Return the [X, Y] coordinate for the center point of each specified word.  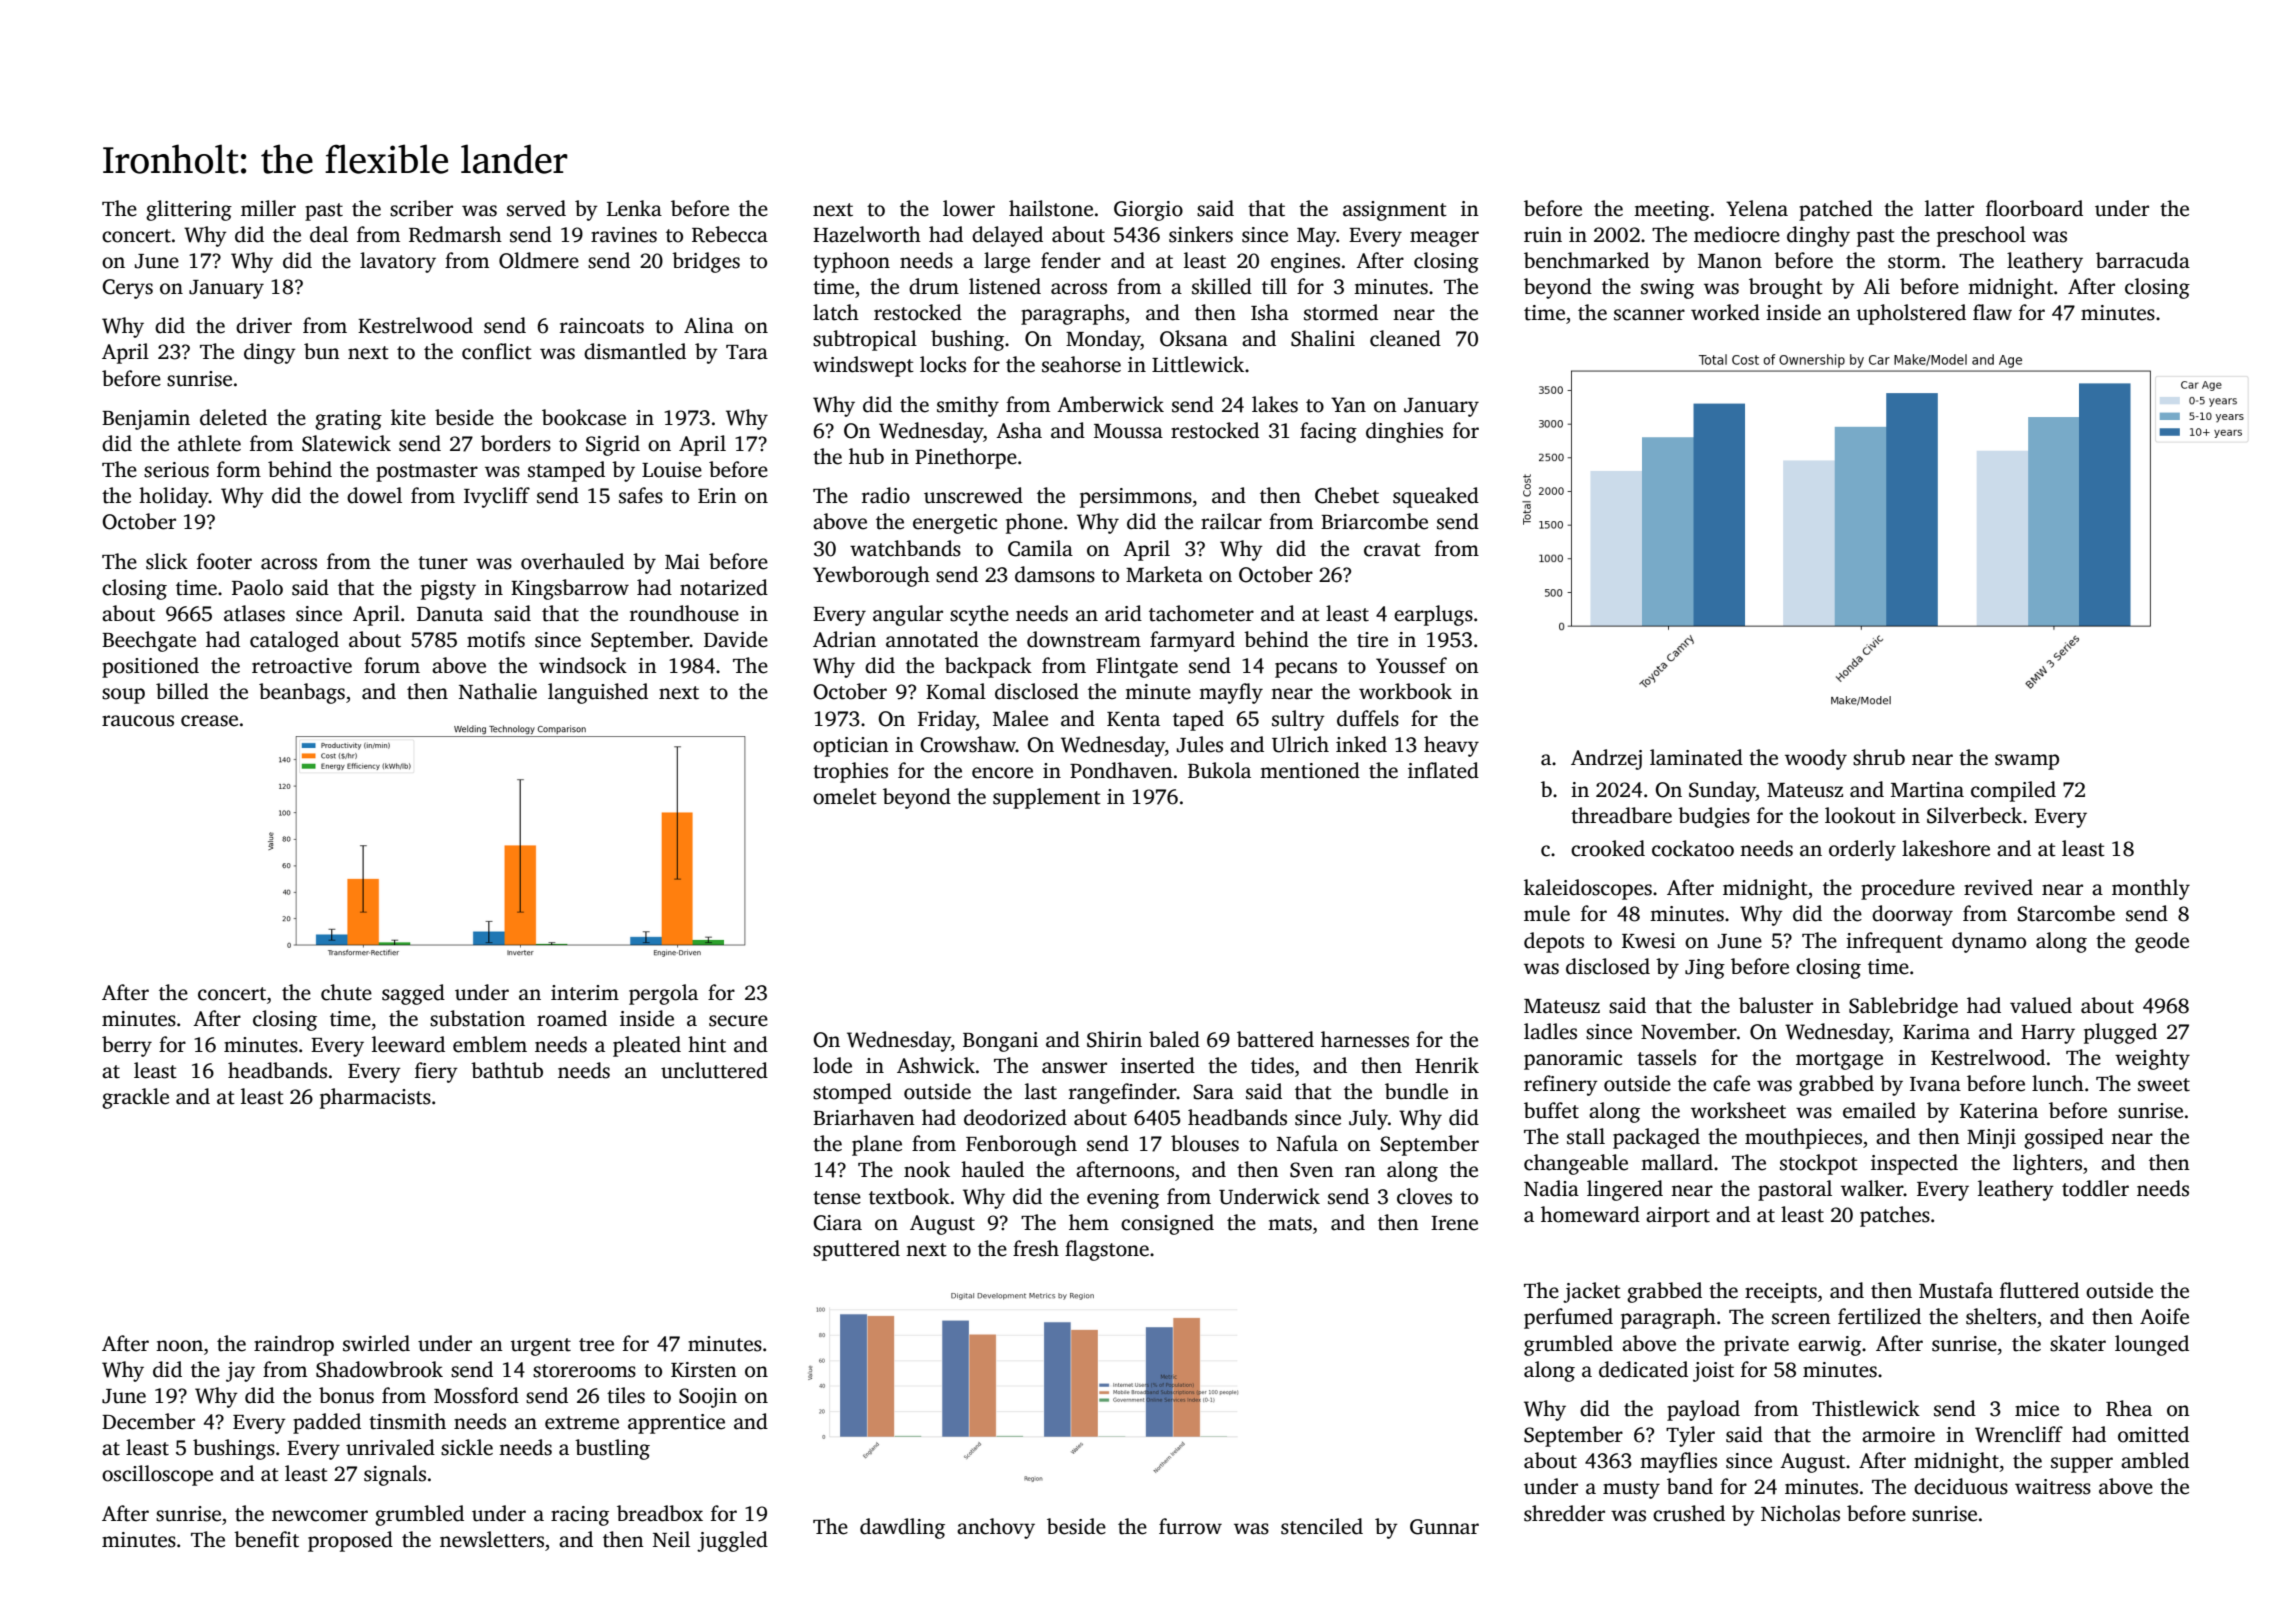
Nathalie [498, 691]
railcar [1231, 521]
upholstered [1911, 314]
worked [1725, 312]
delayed [1007, 236]
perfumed [1568, 1318]
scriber [421, 208]
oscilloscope [157, 1475]
